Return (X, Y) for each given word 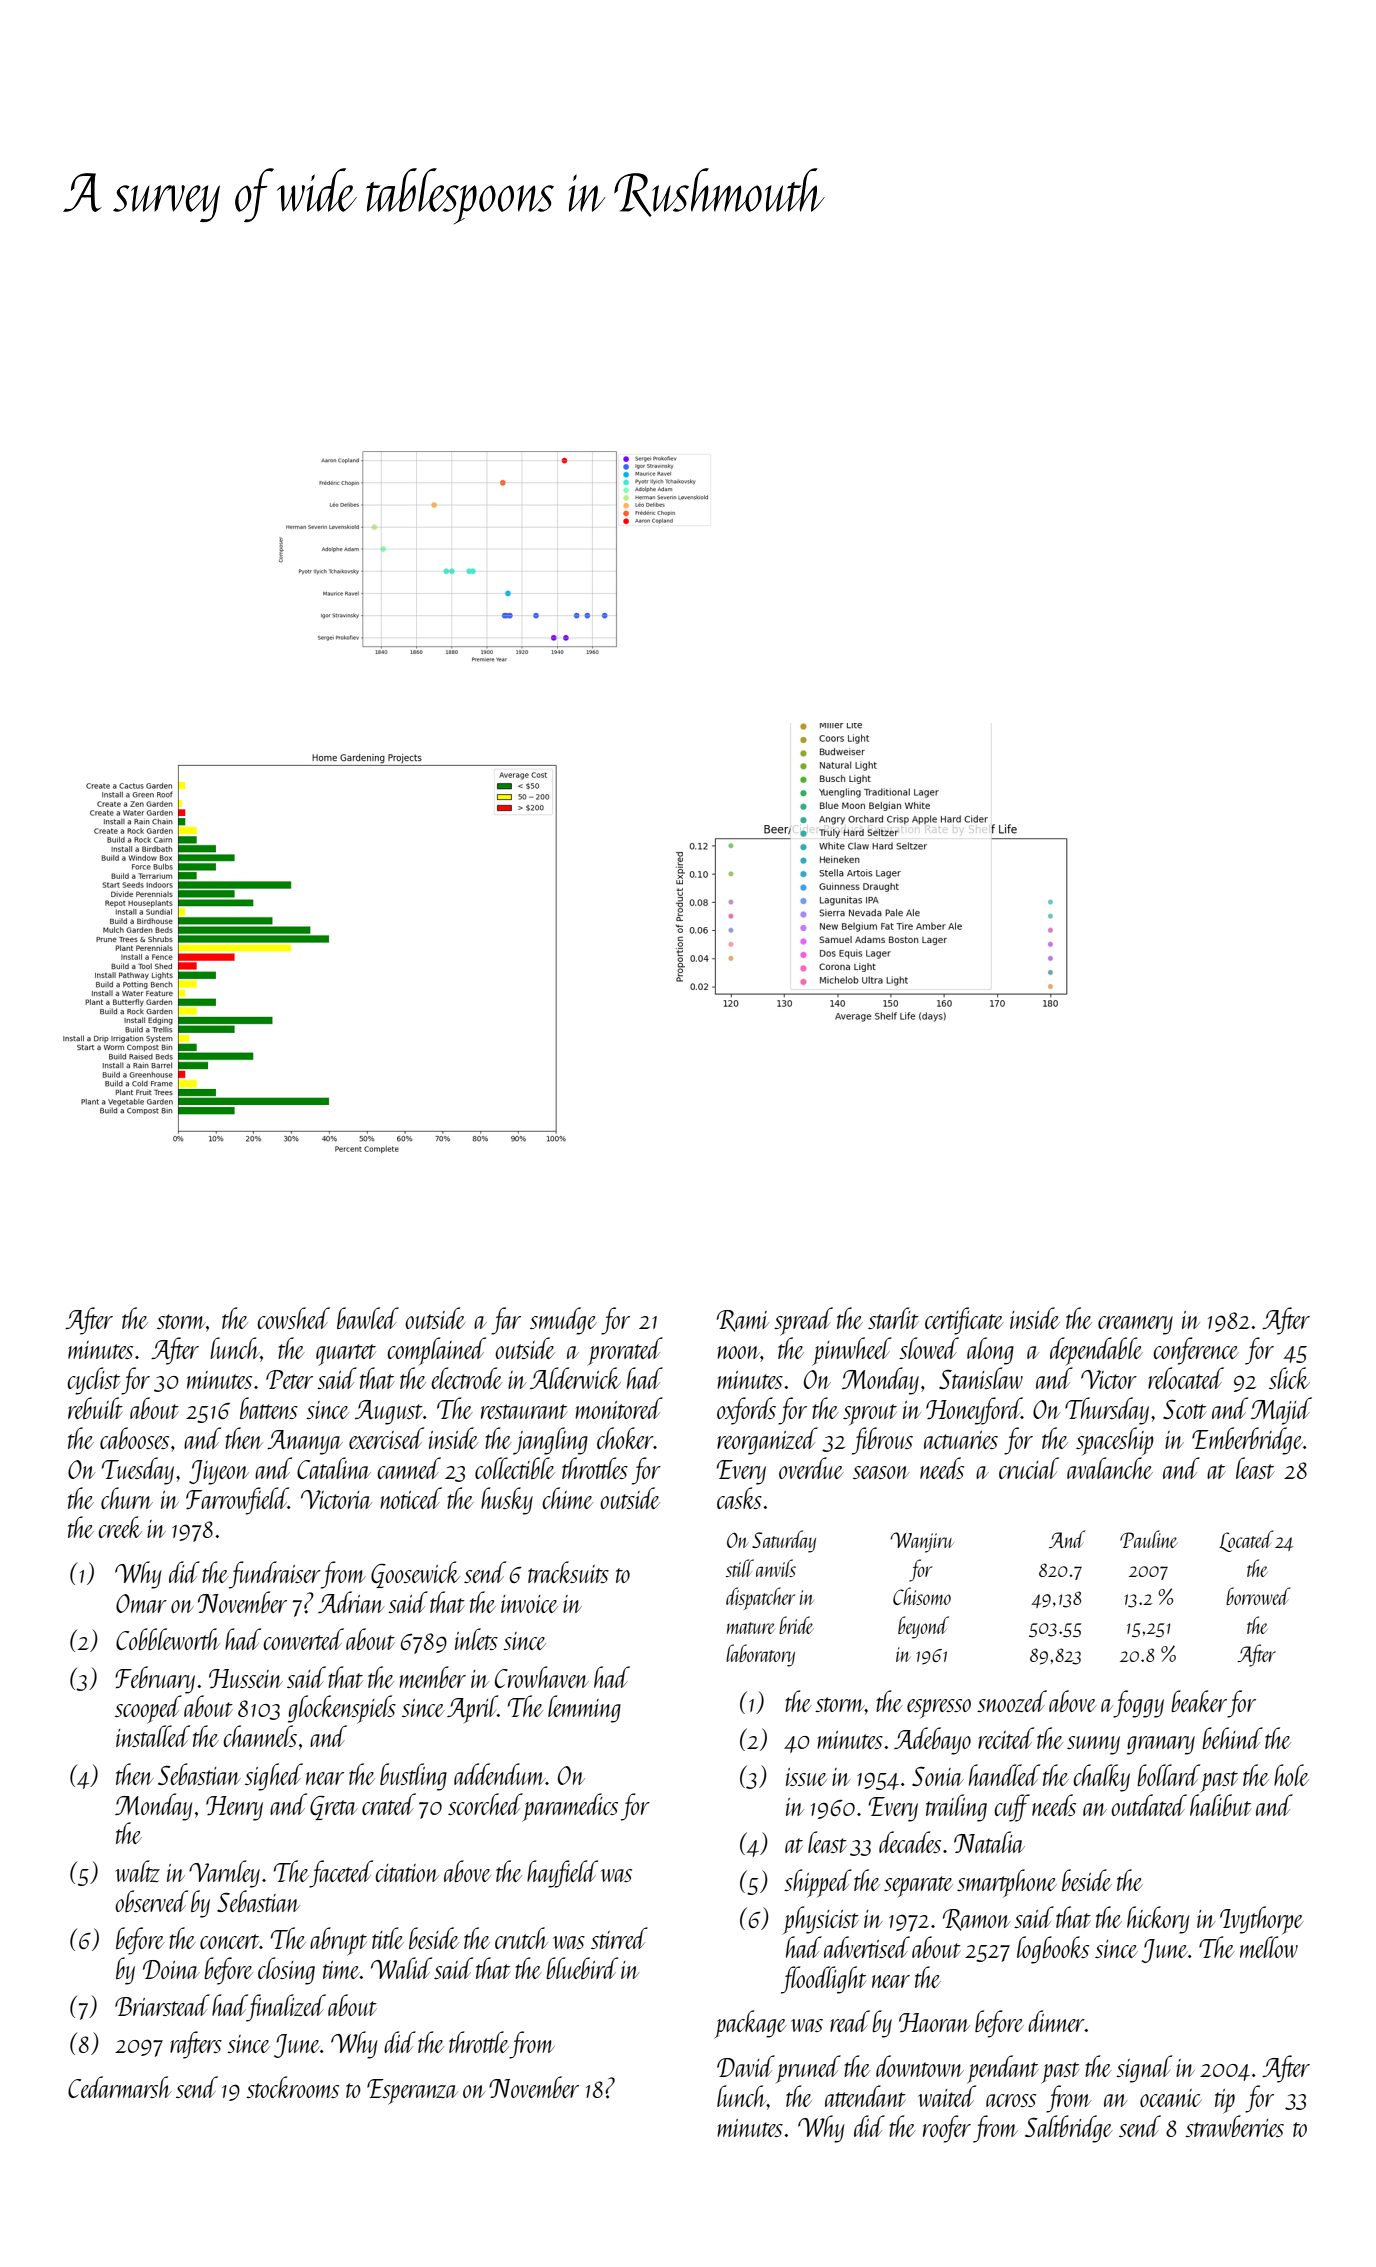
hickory (1158, 1920)
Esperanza (412, 2092)
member (432, 1677)
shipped (818, 1883)
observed (151, 1901)
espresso (939, 1708)
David (746, 2066)
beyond (923, 1627)
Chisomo (922, 1596)
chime (567, 1498)
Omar (141, 1603)
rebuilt (95, 1408)
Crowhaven (542, 1677)
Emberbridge (1247, 1441)
